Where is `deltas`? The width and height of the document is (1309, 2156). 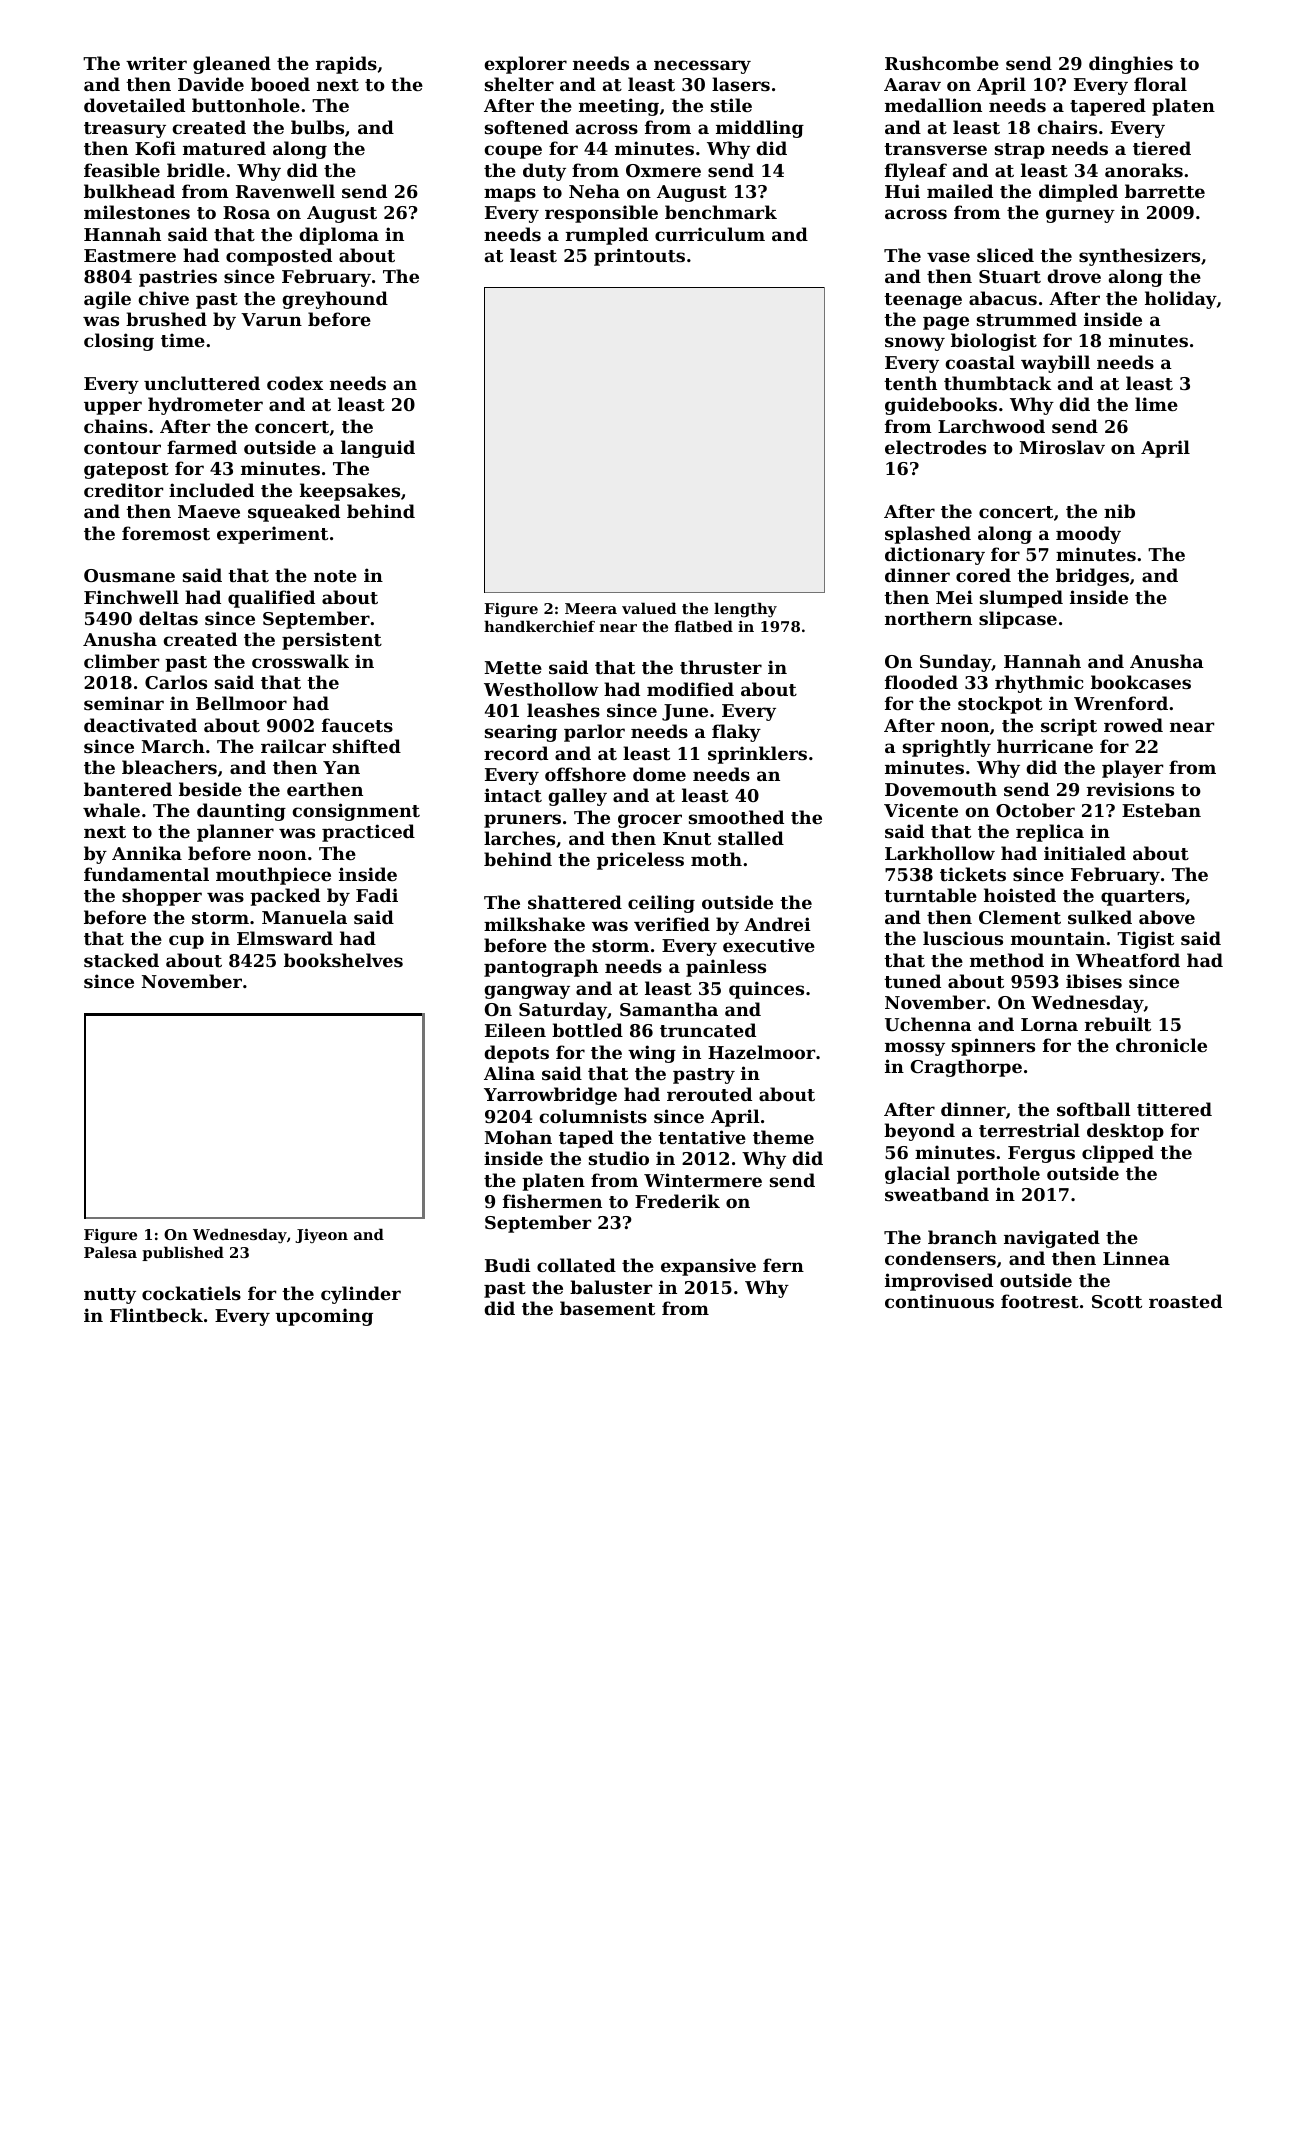 deltas is located at coordinates (168, 618).
